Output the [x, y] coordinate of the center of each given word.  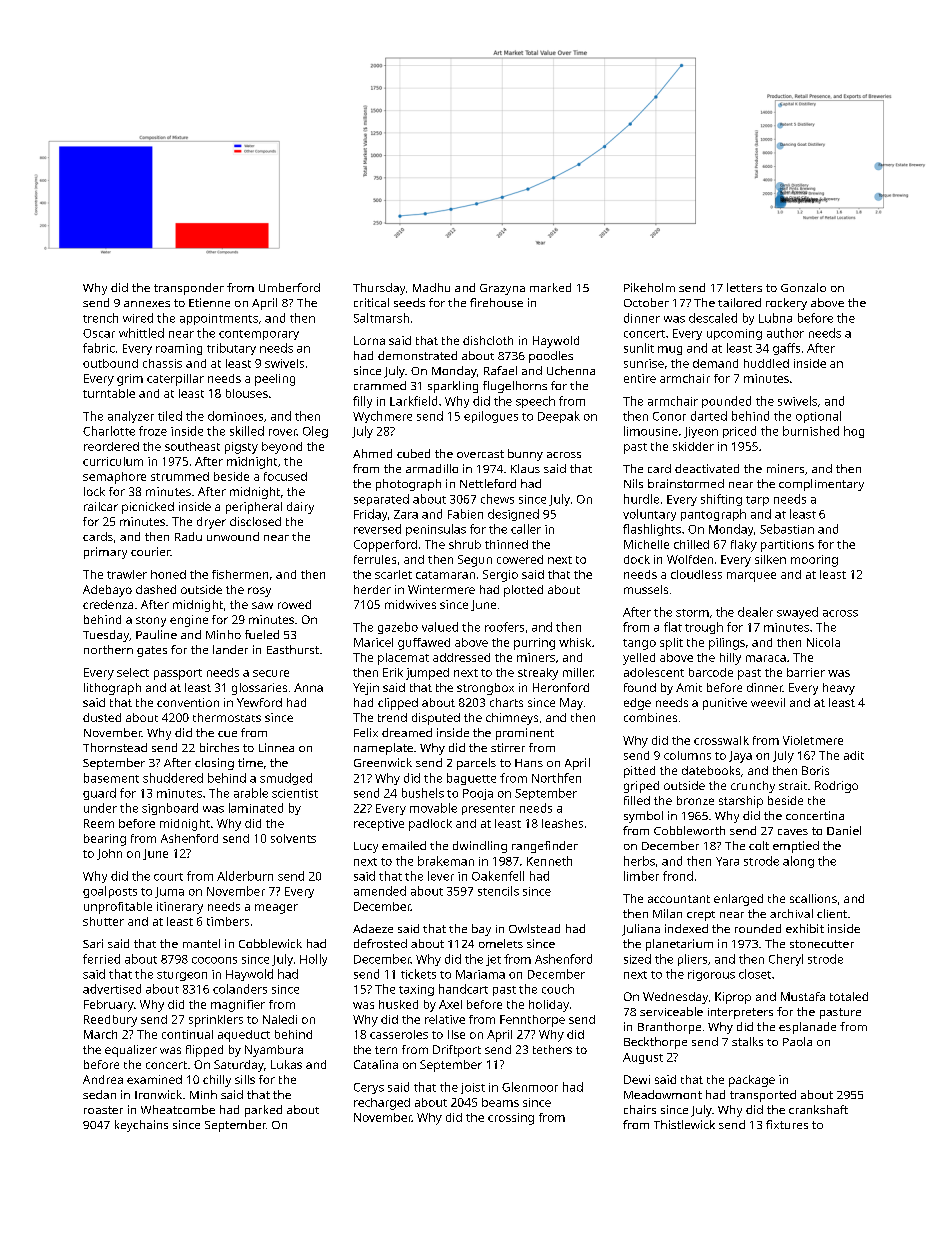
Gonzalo [803, 287]
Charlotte [109, 431]
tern [386, 1050]
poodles [551, 357]
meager [276, 909]
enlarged [738, 900]
